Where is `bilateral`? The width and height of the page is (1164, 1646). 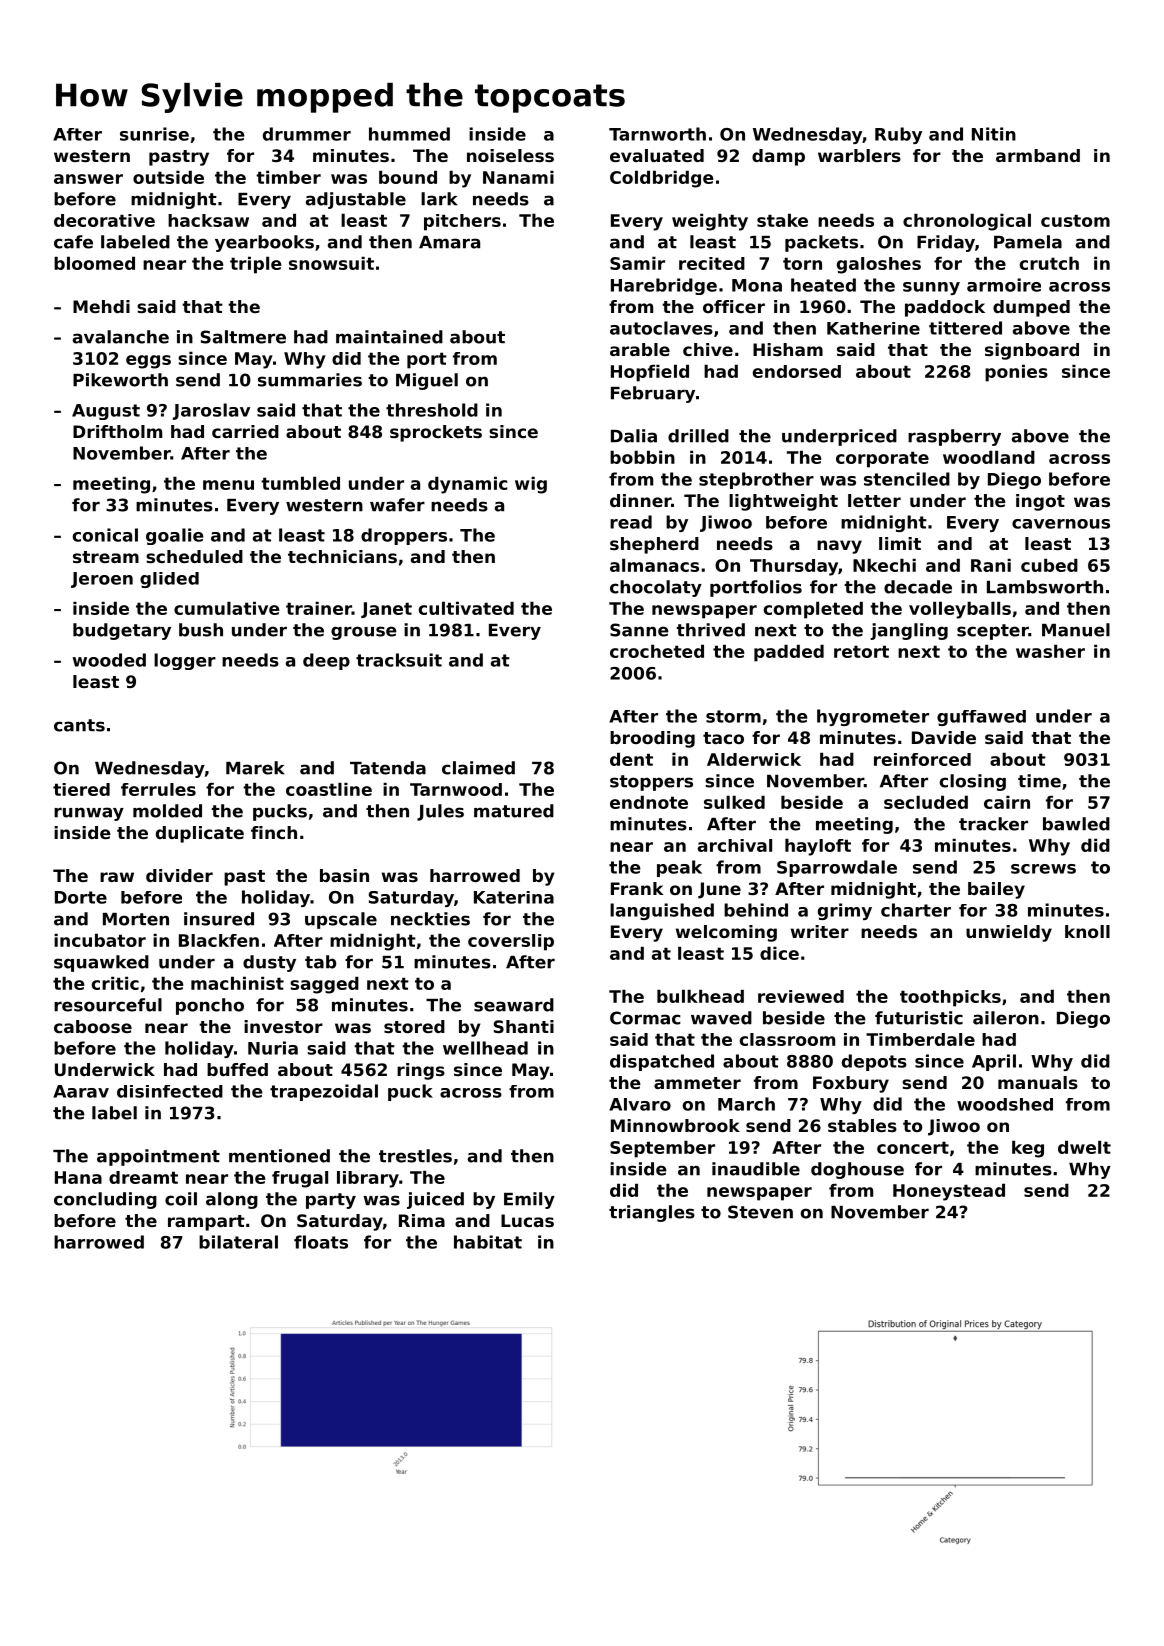
bilateral is located at coordinates (238, 1242).
